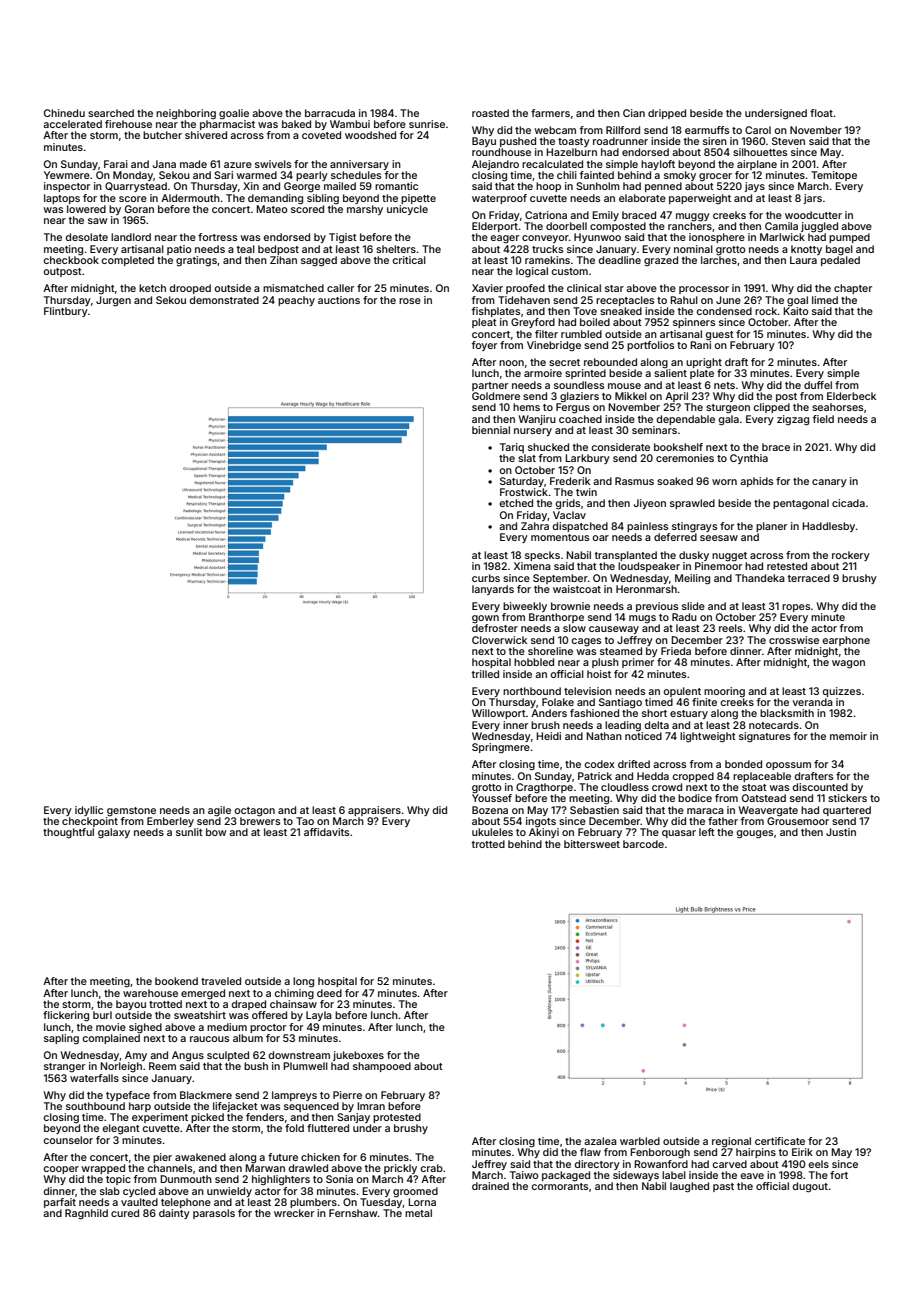 Image resolution: width=924 pixels, height=1308 pixels. I want to click on curbs, so click(486, 578).
